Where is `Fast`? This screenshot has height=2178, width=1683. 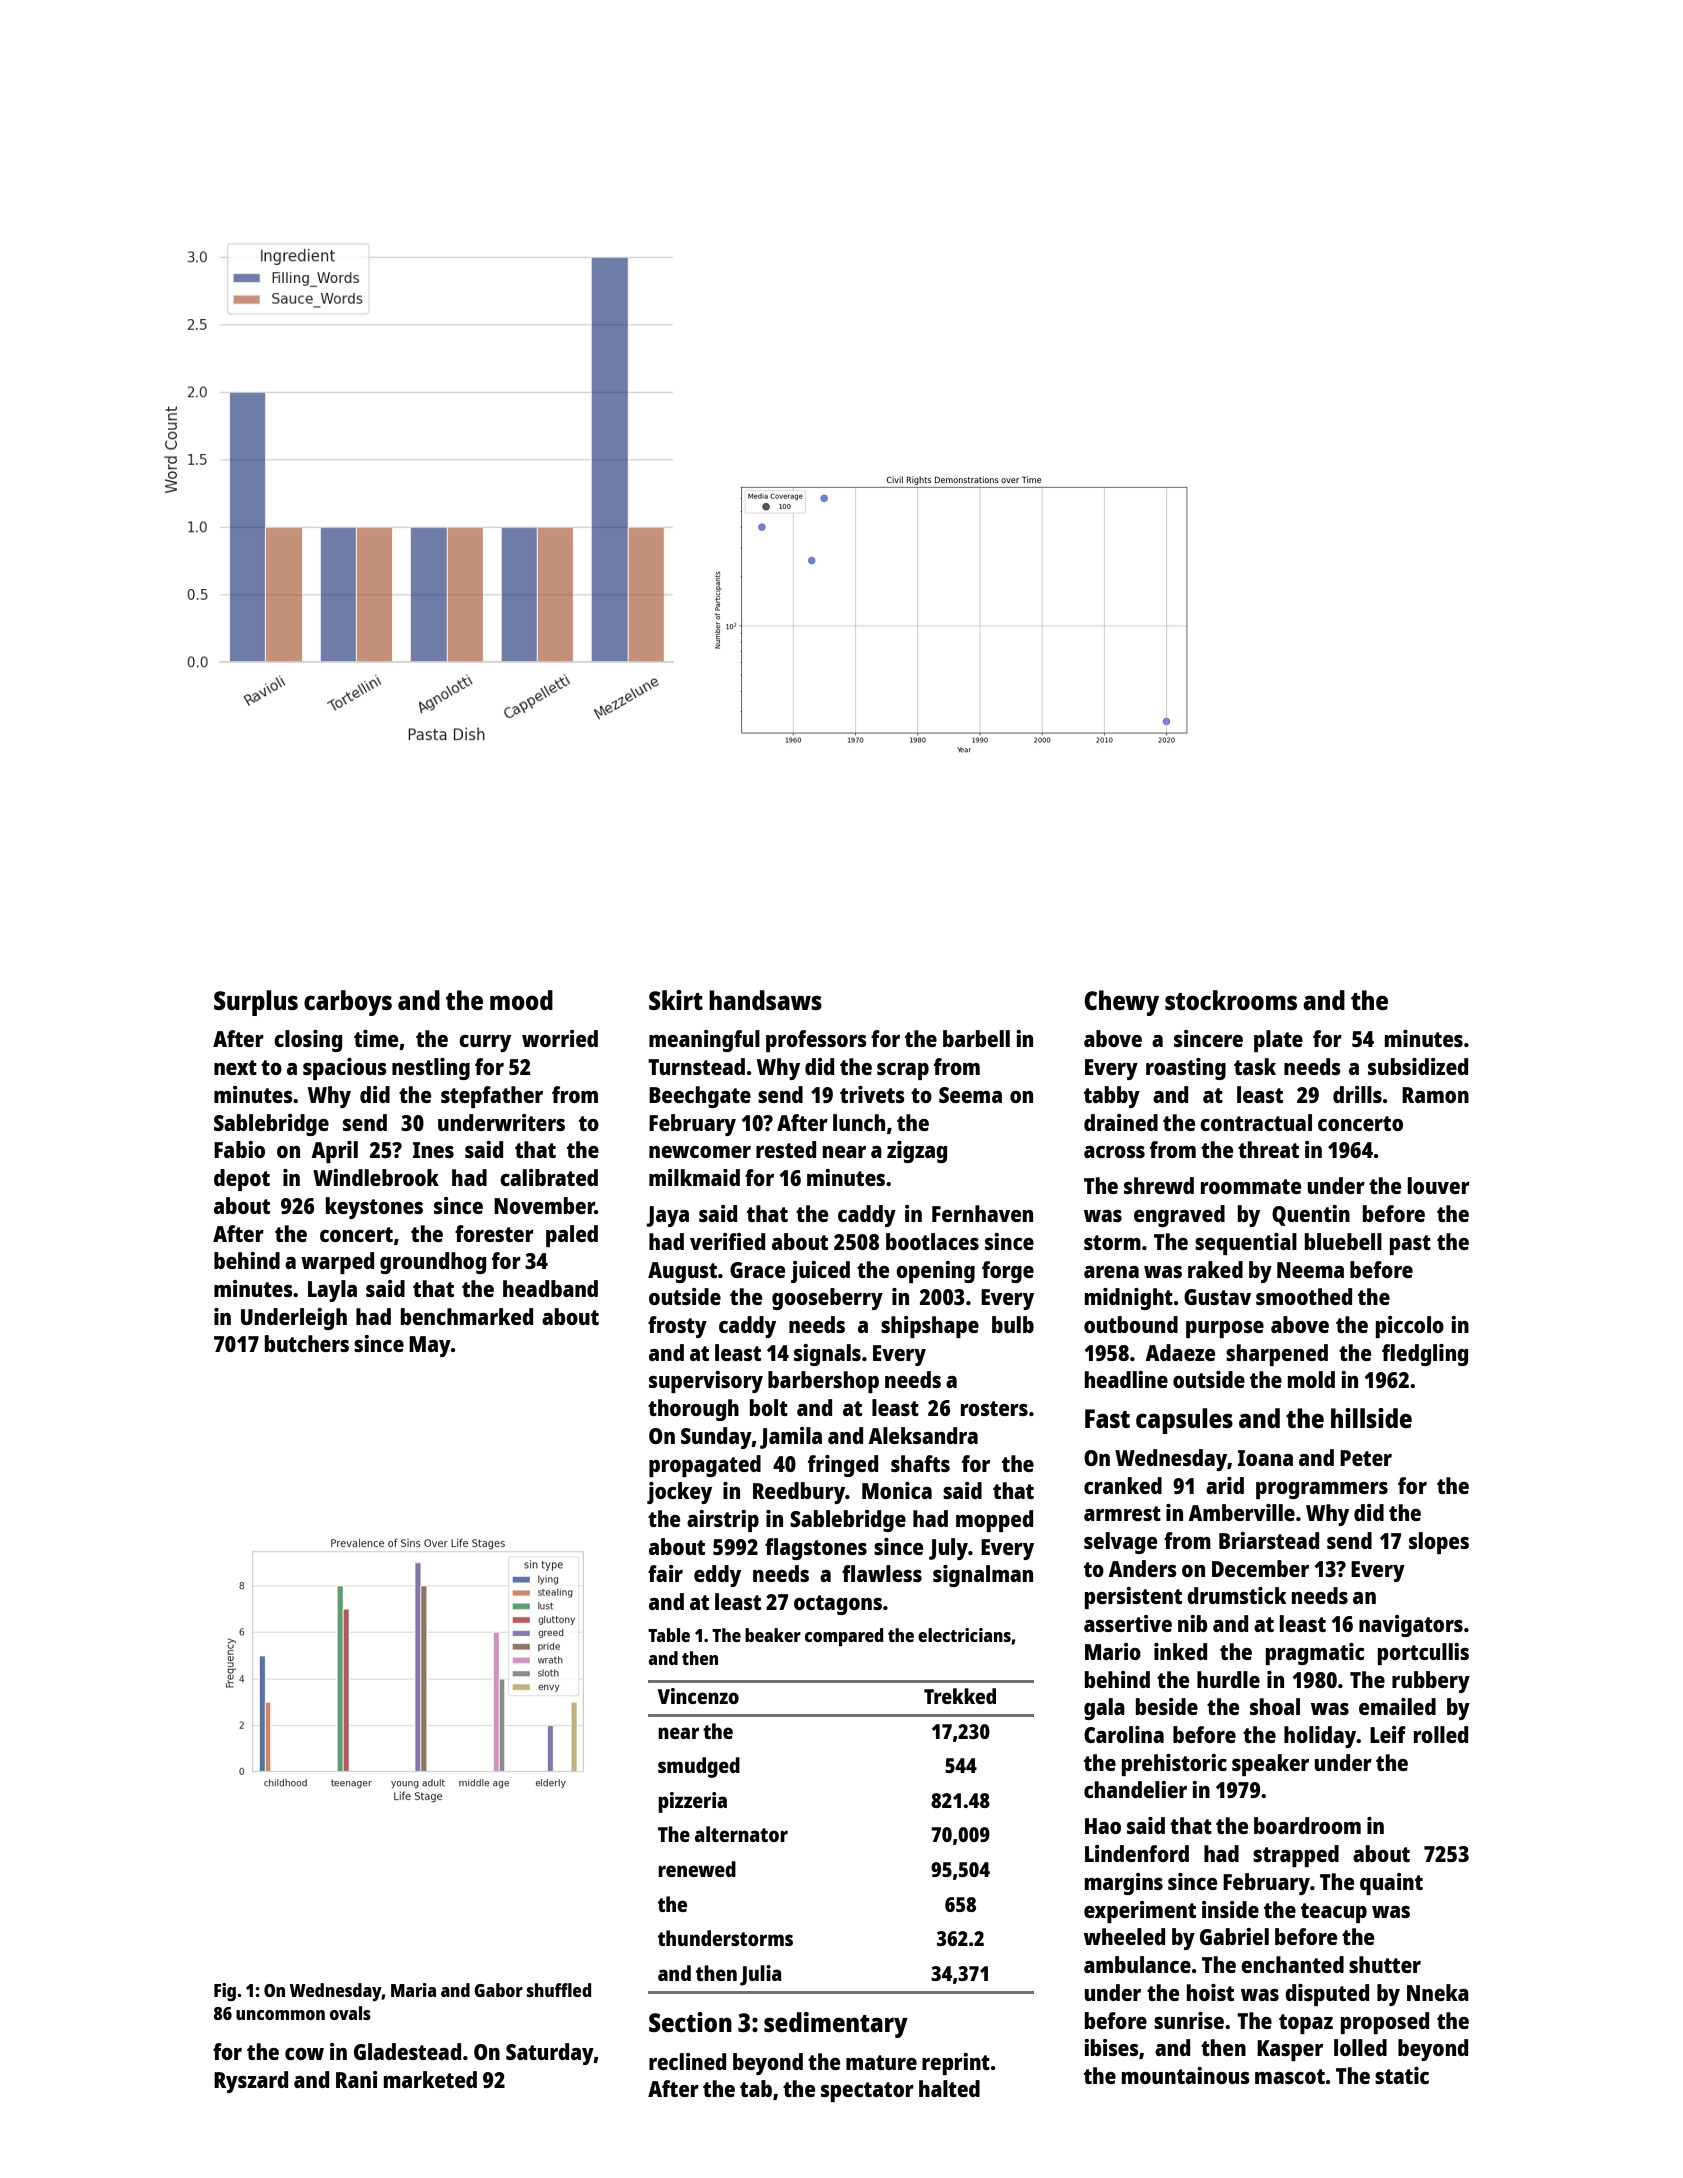
Fast is located at coordinates (1107, 1418).
